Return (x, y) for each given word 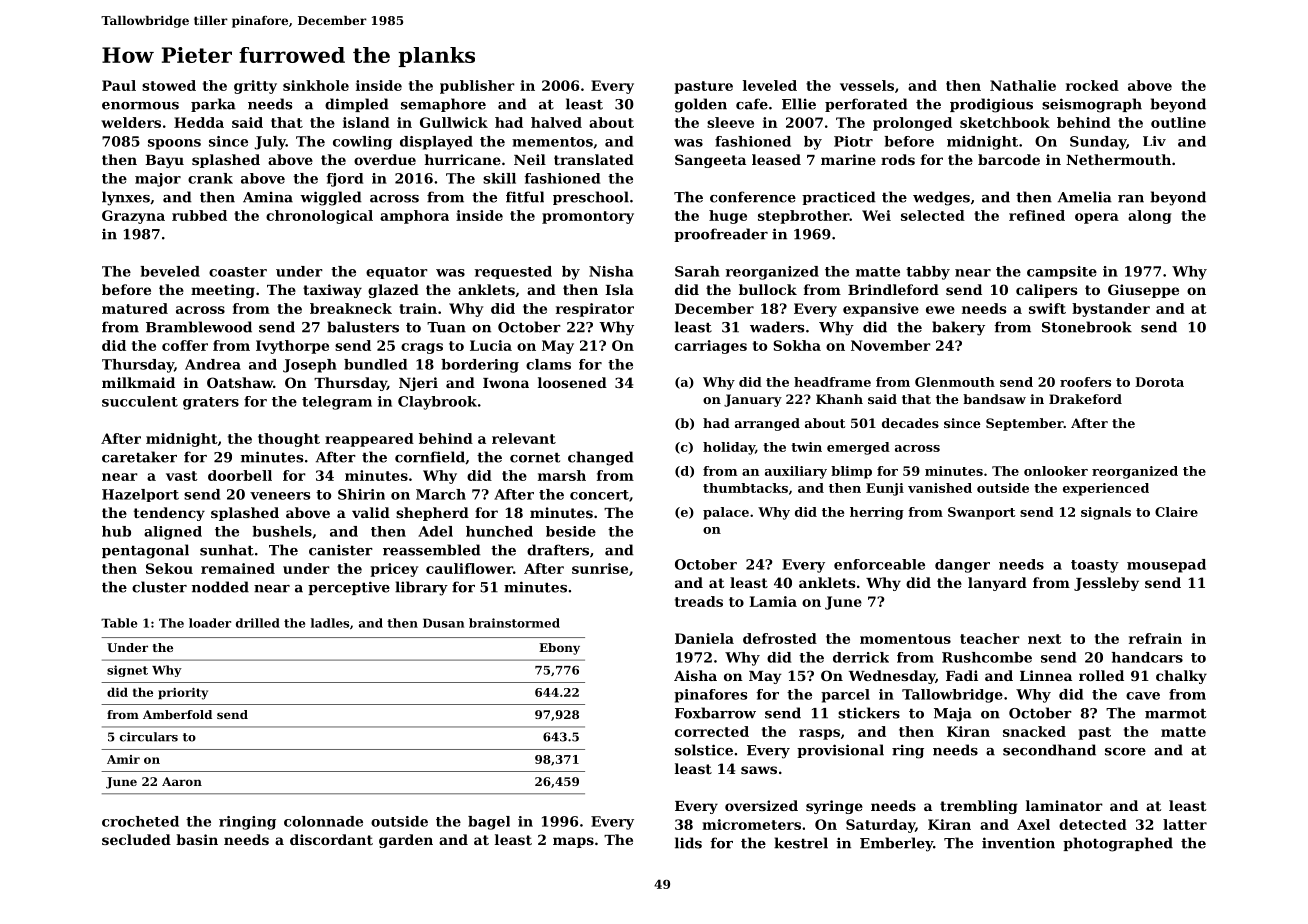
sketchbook (1005, 122)
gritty (255, 87)
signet (127, 671)
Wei (876, 215)
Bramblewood (199, 327)
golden (701, 105)
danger (962, 566)
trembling (979, 807)
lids (688, 843)
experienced (1106, 489)
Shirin (361, 494)
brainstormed (514, 623)
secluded (136, 839)
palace (726, 513)
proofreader (721, 235)
